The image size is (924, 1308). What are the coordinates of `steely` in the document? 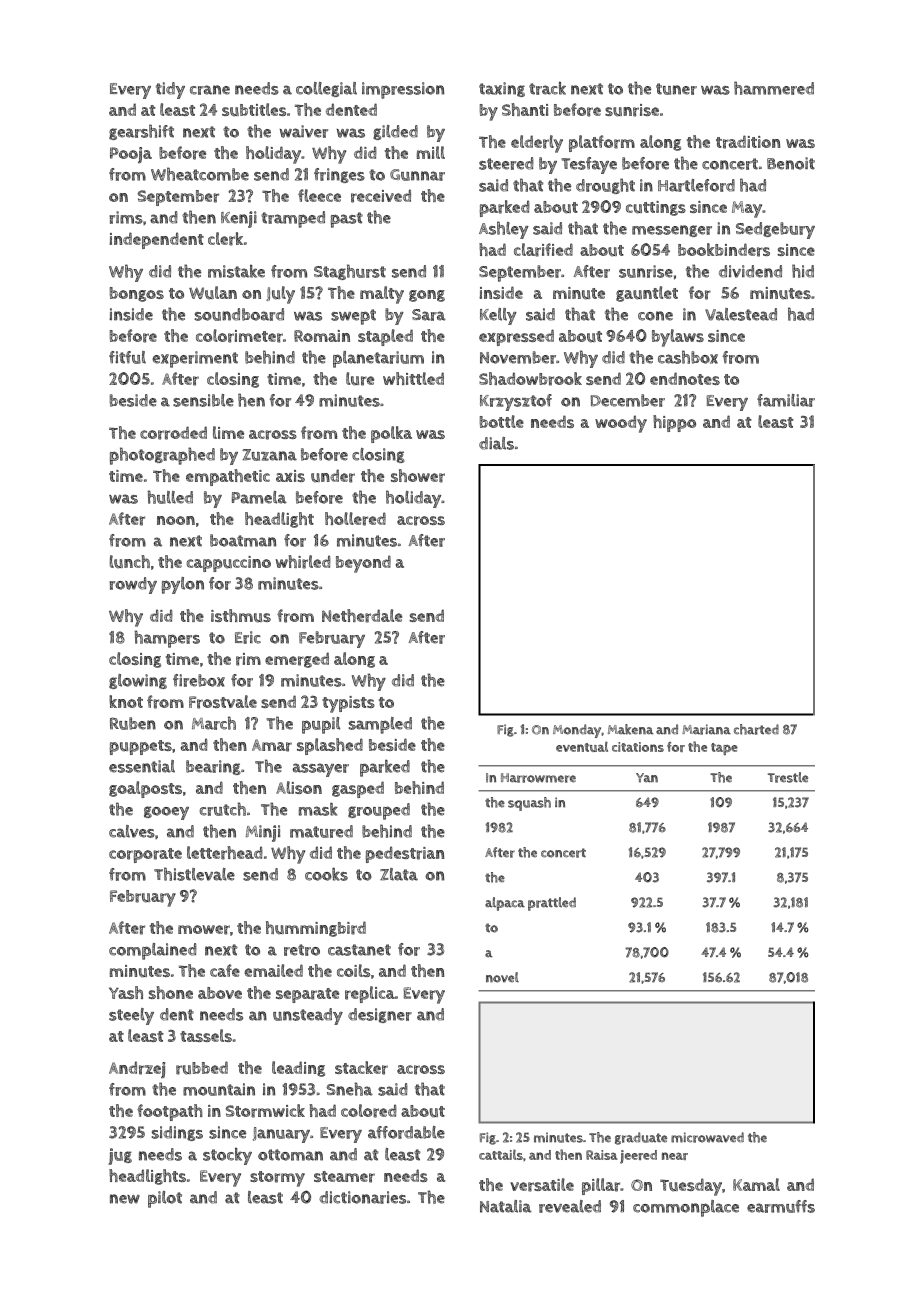 It's located at (131, 1016).
